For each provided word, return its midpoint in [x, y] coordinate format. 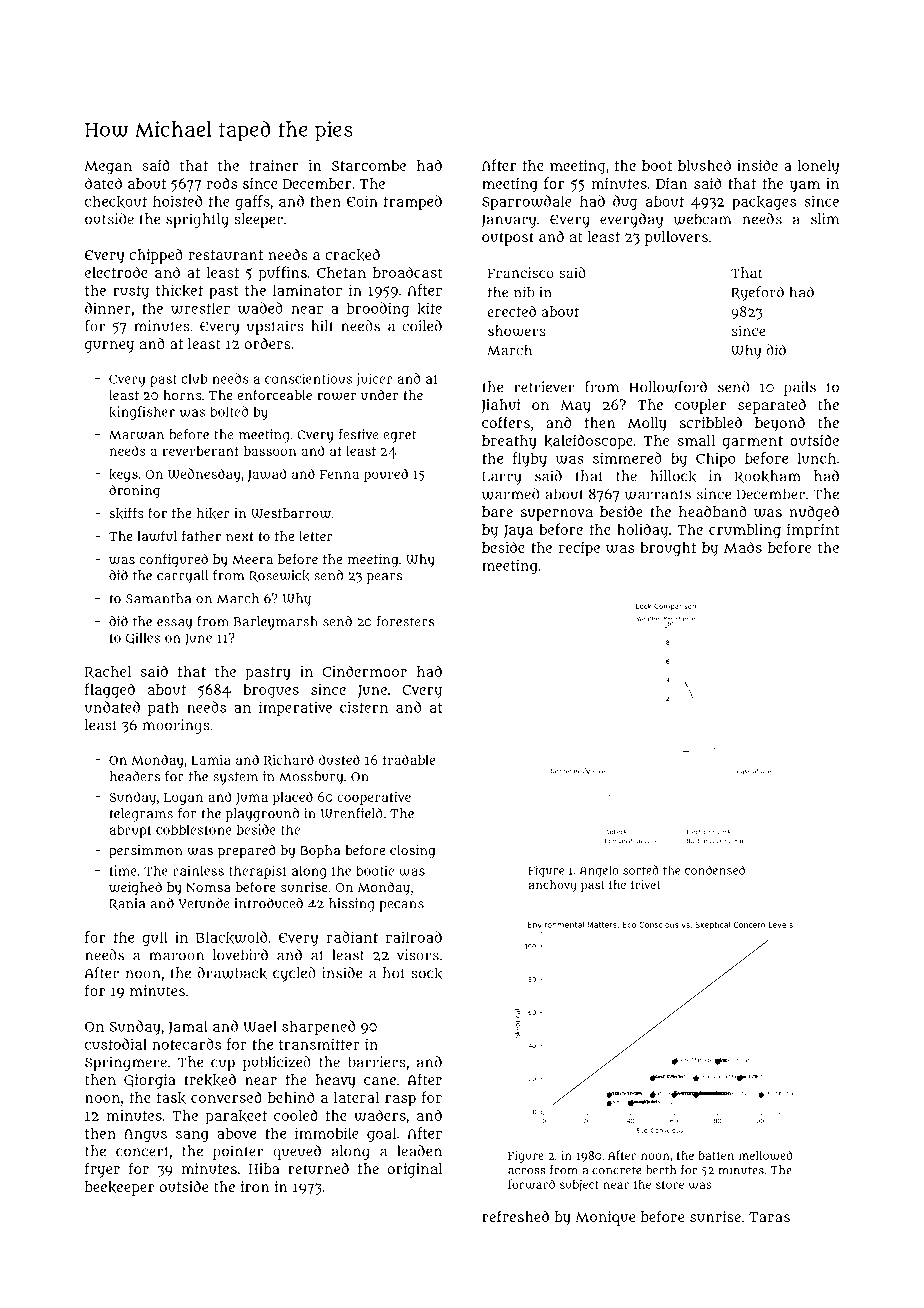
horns [182, 395]
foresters [406, 621]
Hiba [264, 1168]
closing [413, 852]
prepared [247, 851]
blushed [704, 165]
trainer [273, 165]
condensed [715, 870]
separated [772, 406]
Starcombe [369, 165]
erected [511, 311]
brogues [271, 691]
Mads [743, 547]
